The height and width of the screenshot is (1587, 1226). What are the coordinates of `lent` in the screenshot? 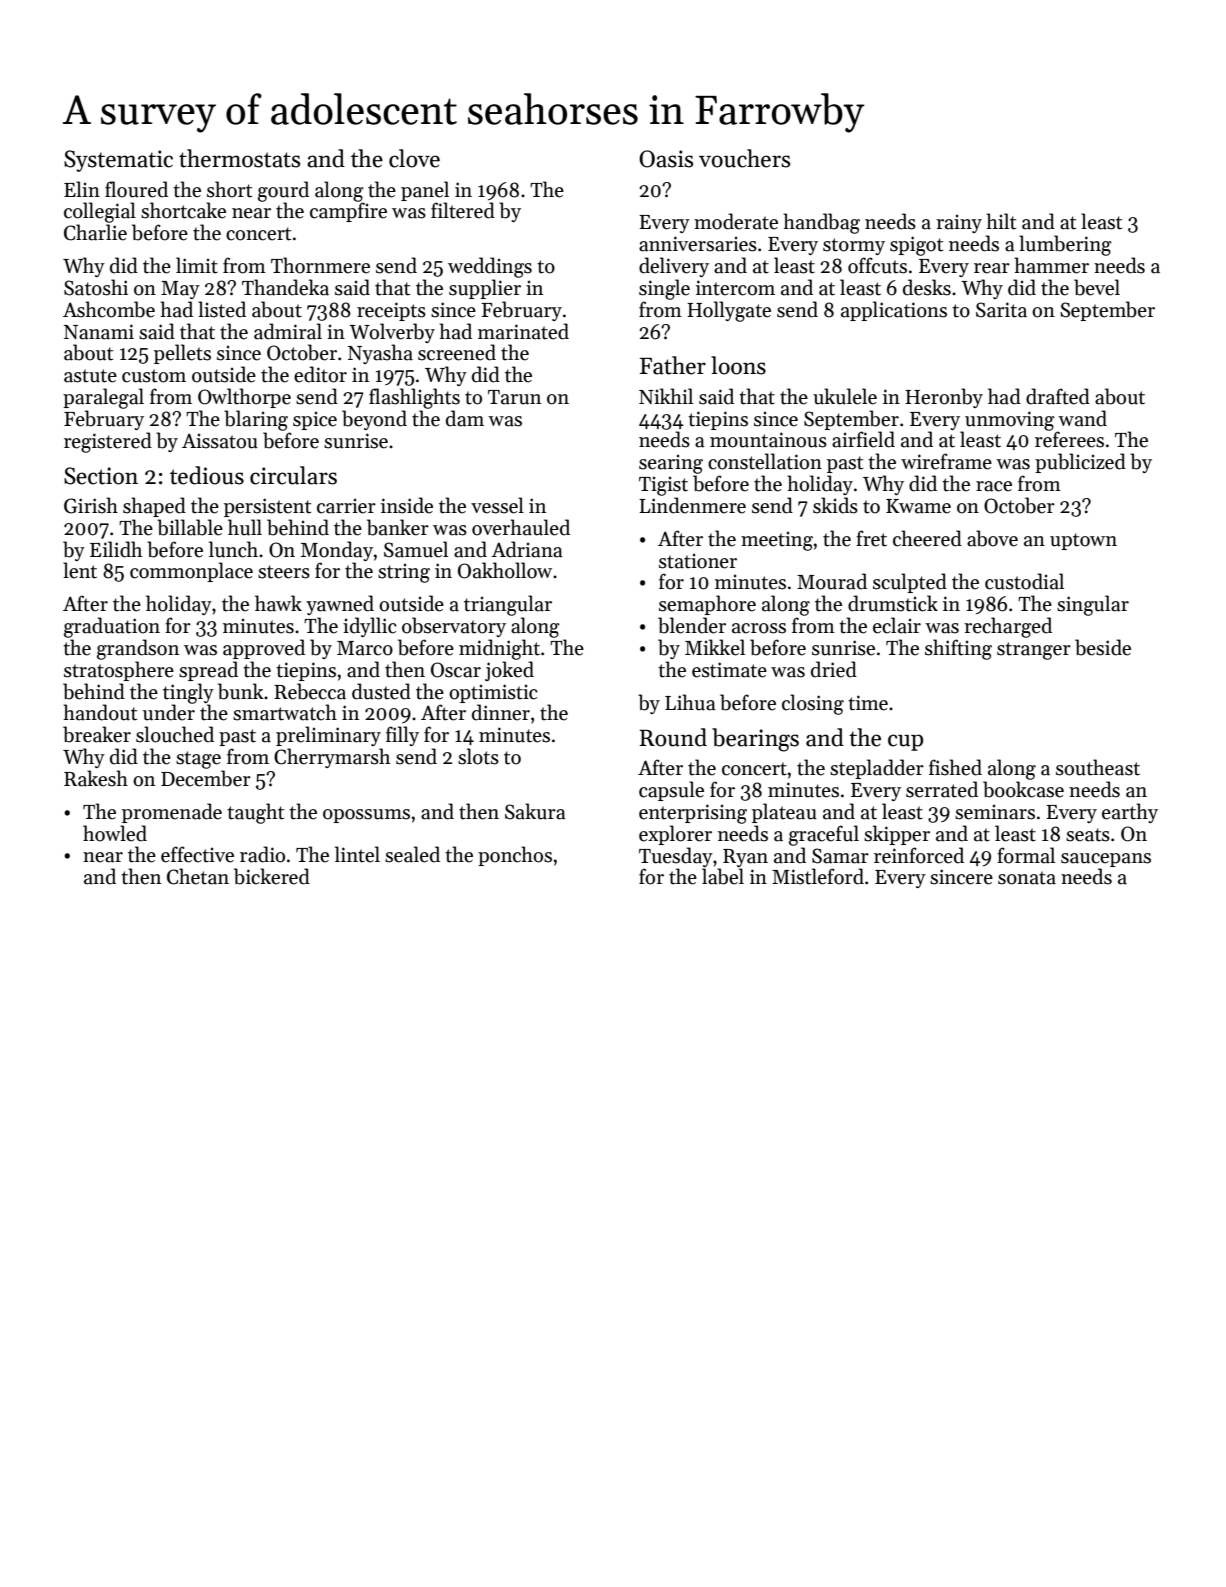 It's located at (80, 570).
